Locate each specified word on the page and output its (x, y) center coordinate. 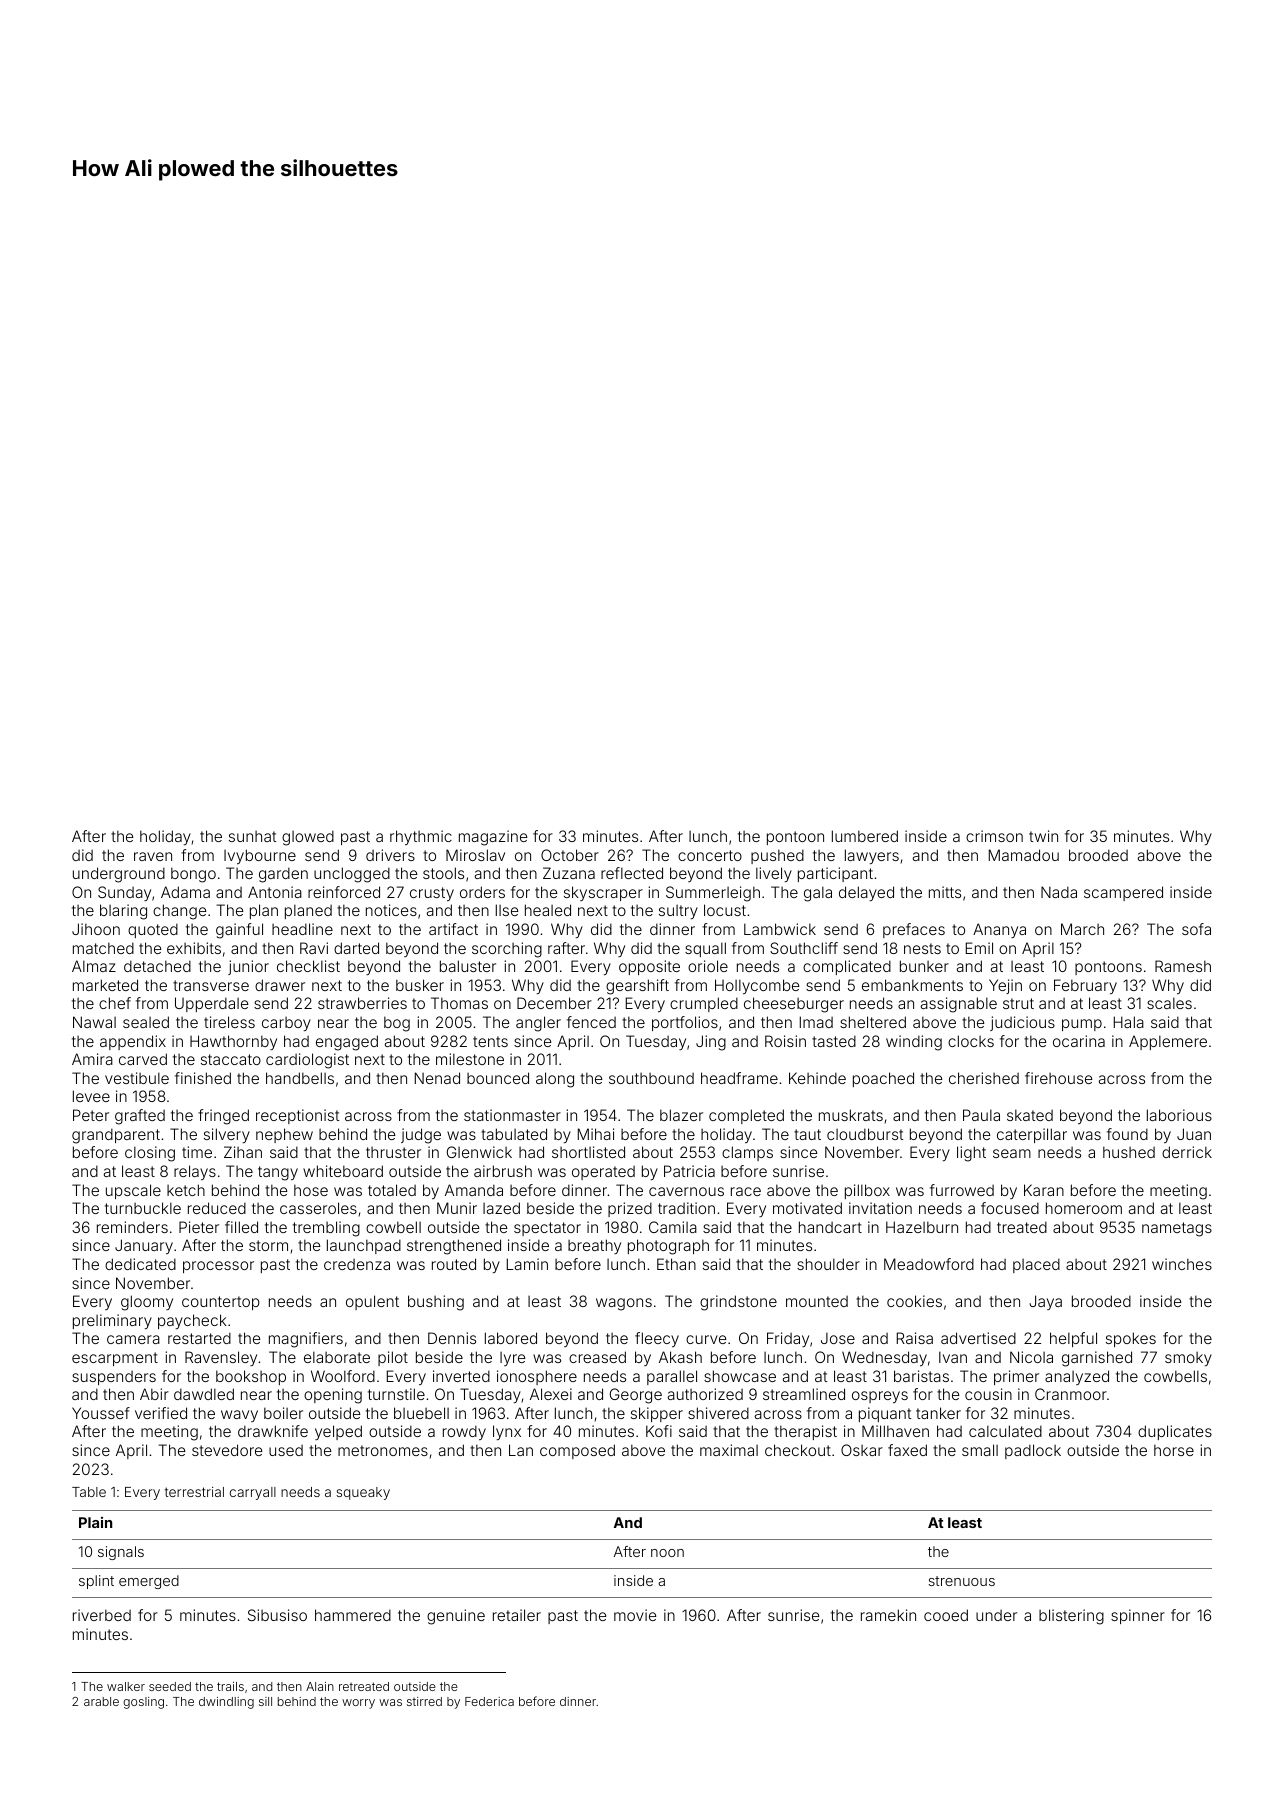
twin (1043, 836)
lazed (501, 1208)
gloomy (147, 1303)
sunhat (252, 836)
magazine (493, 838)
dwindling (226, 1703)
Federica (489, 1701)
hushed (1129, 1152)
